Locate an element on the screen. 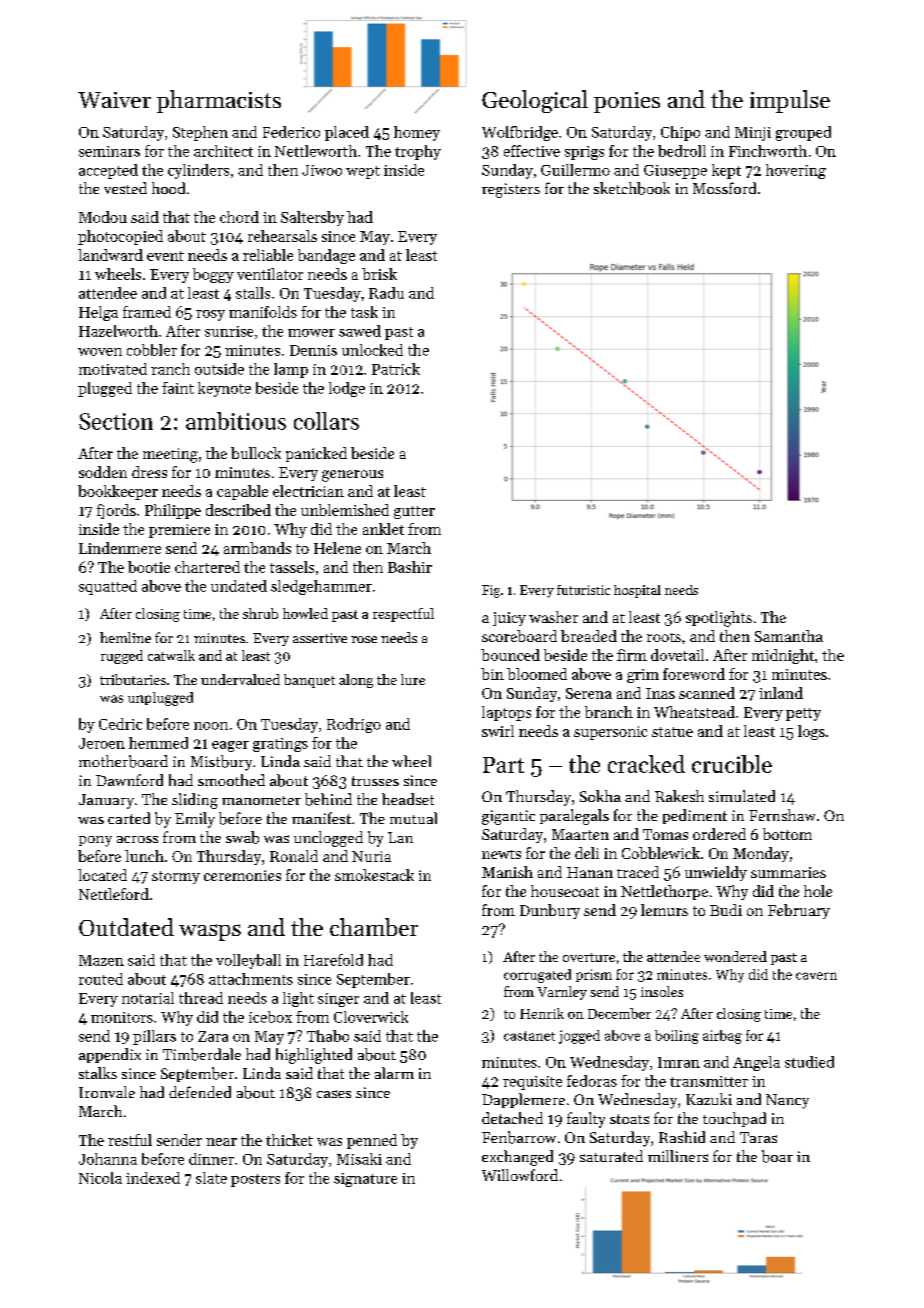 The height and width of the screenshot is (1308, 924). accepted is located at coordinates (108, 171).
